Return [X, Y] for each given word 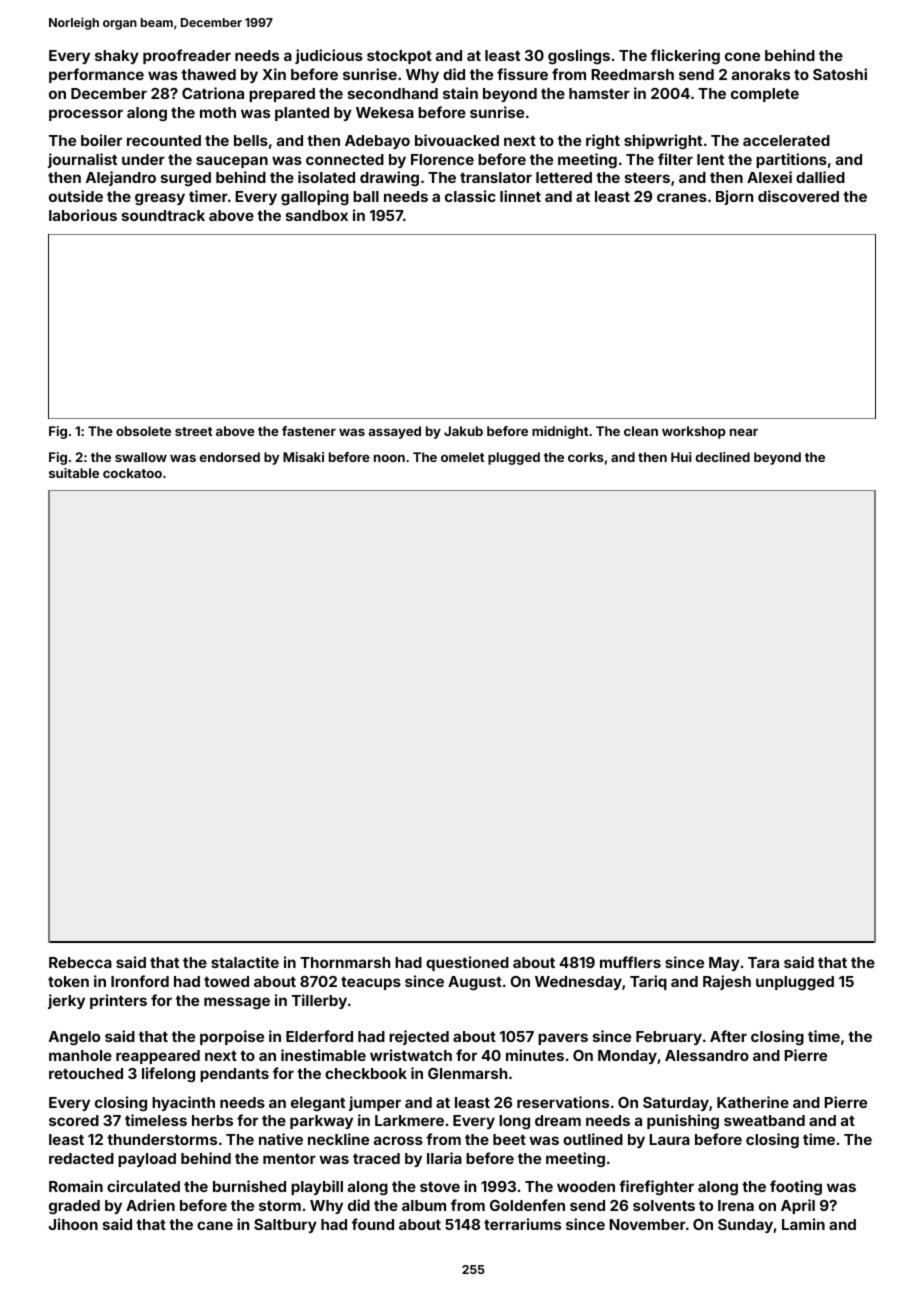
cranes [682, 197]
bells [251, 140]
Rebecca [80, 962]
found [373, 1224]
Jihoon [73, 1224]
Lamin [803, 1224]
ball [366, 196]
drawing [389, 179]
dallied [820, 177]
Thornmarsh [345, 962]
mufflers [630, 962]
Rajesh [727, 982]
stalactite [245, 962]
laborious [83, 215]
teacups [371, 983]
